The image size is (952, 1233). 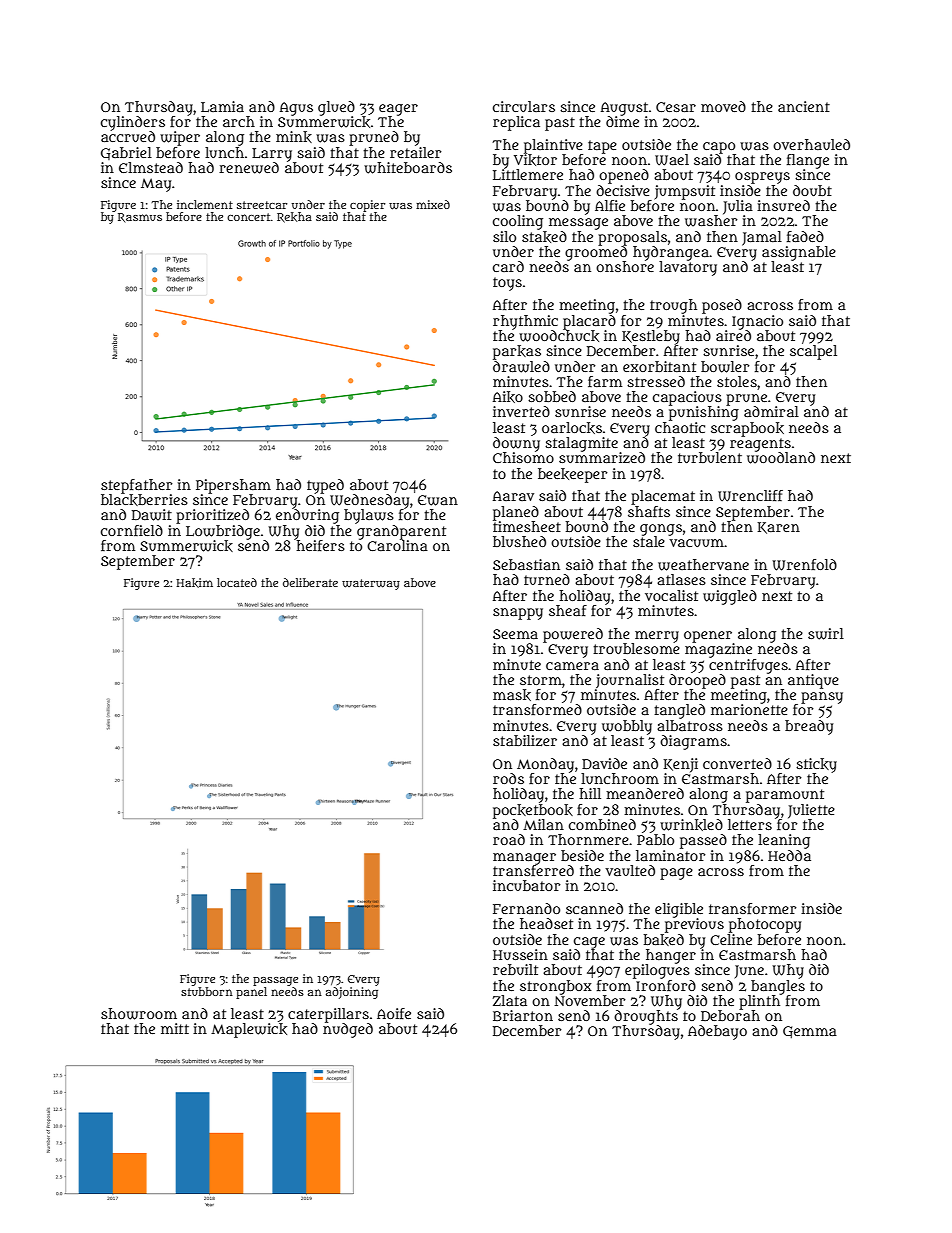 What do you see at coordinates (133, 123) in the screenshot?
I see `cylinders` at bounding box center [133, 123].
